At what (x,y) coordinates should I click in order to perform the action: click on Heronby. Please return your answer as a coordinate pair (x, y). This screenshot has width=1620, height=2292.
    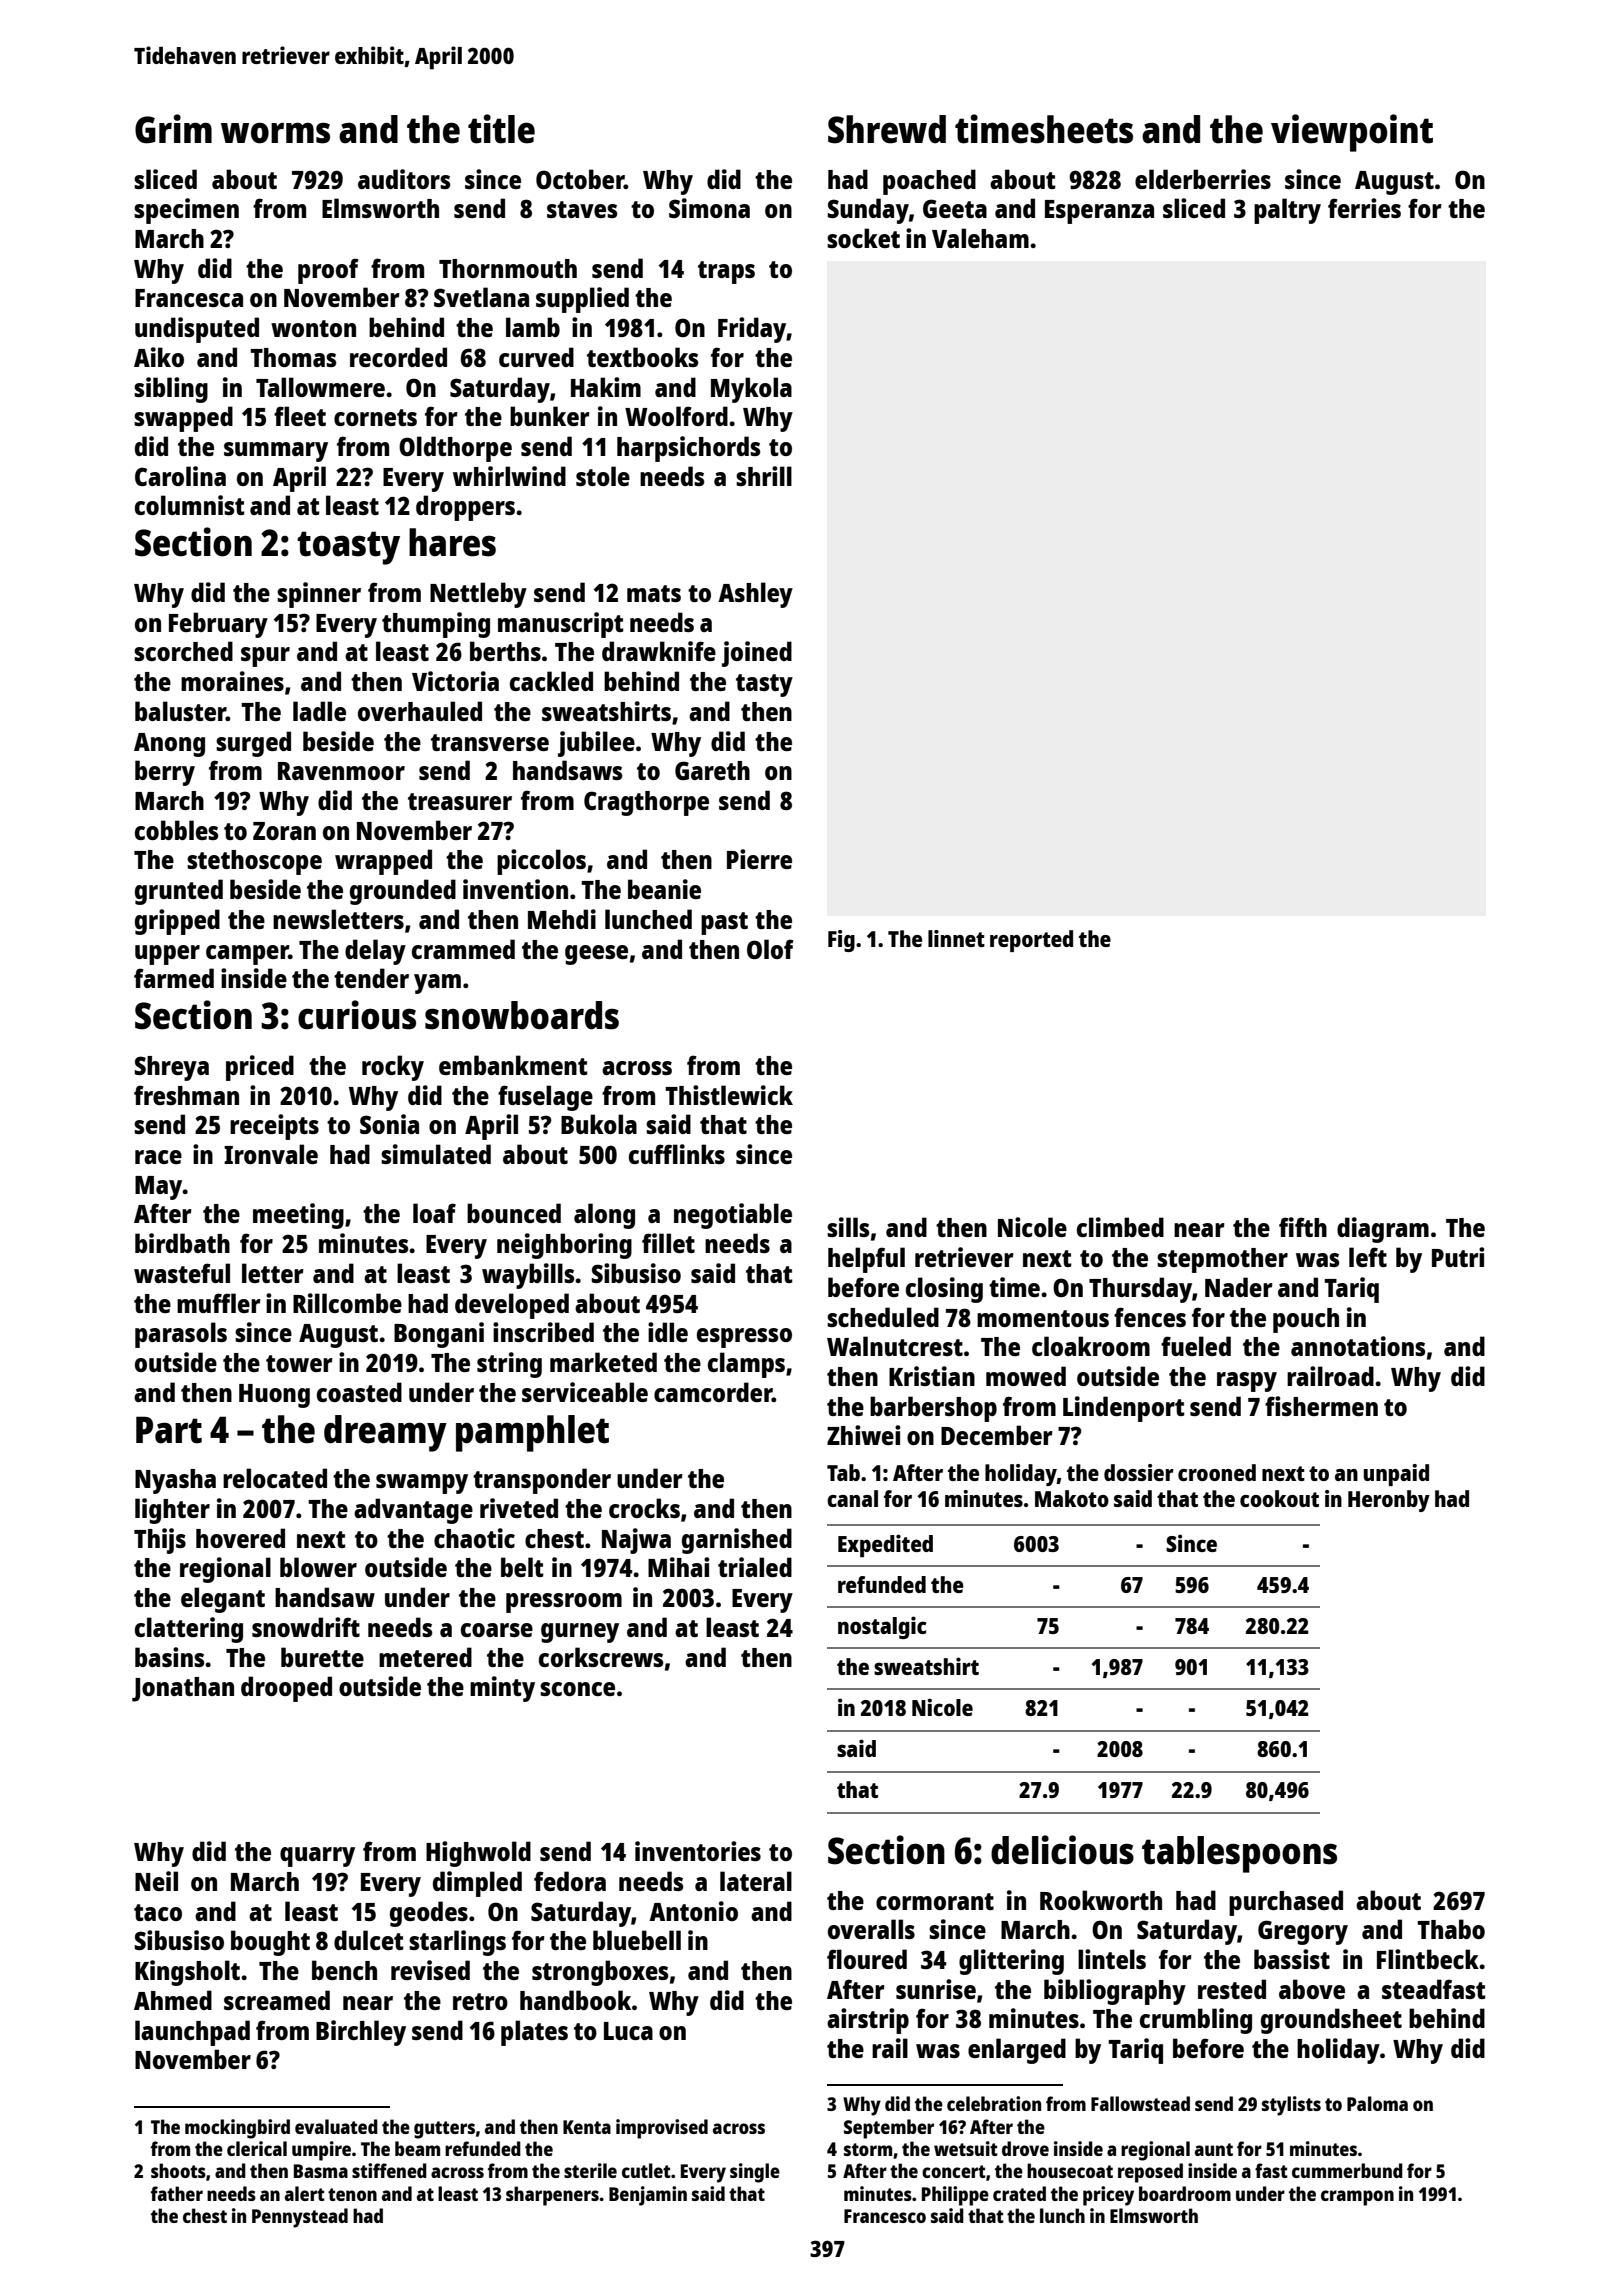
    Looking at the image, I should click on (1389, 1501).
